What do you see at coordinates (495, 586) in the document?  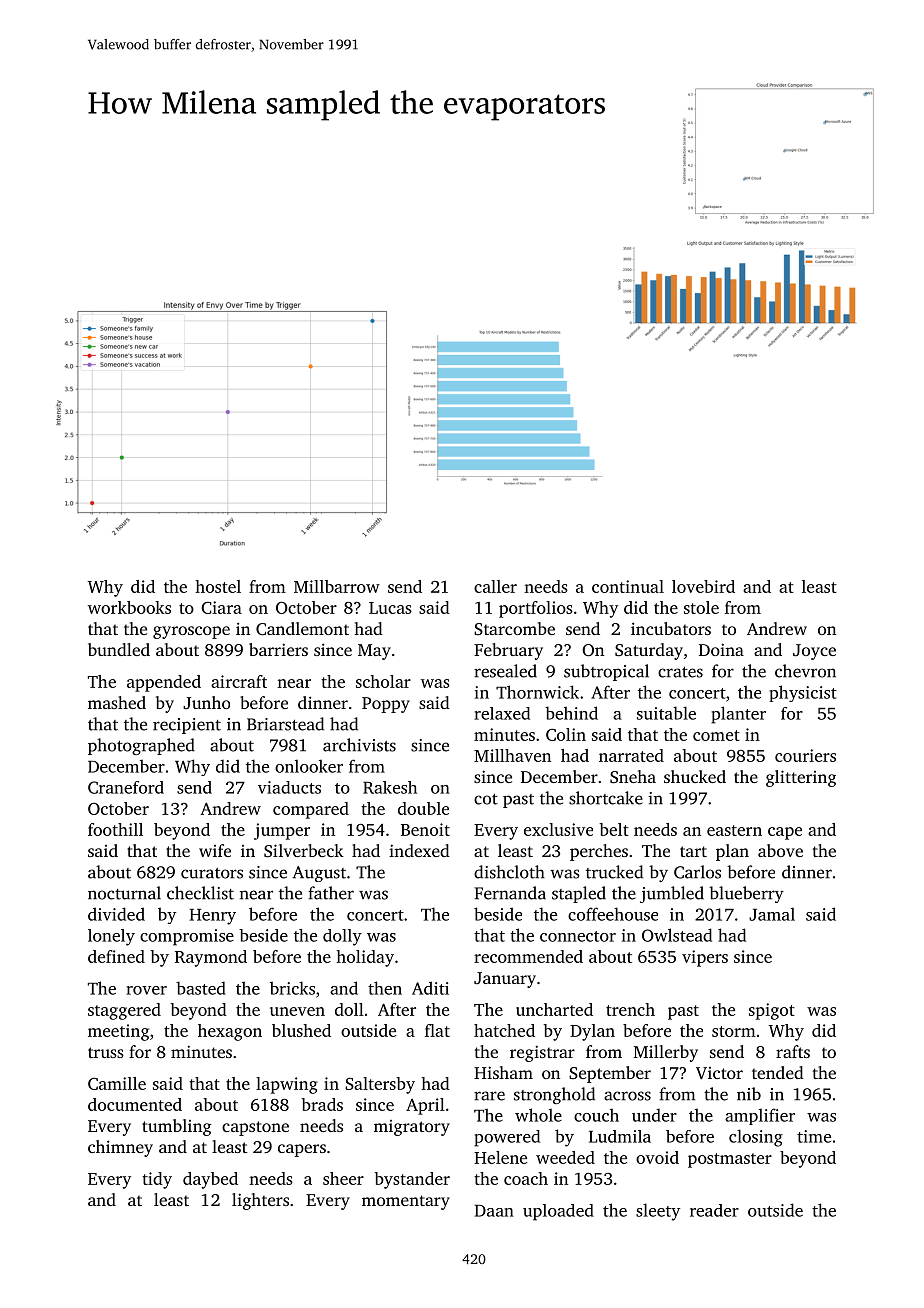 I see `caller` at bounding box center [495, 586].
